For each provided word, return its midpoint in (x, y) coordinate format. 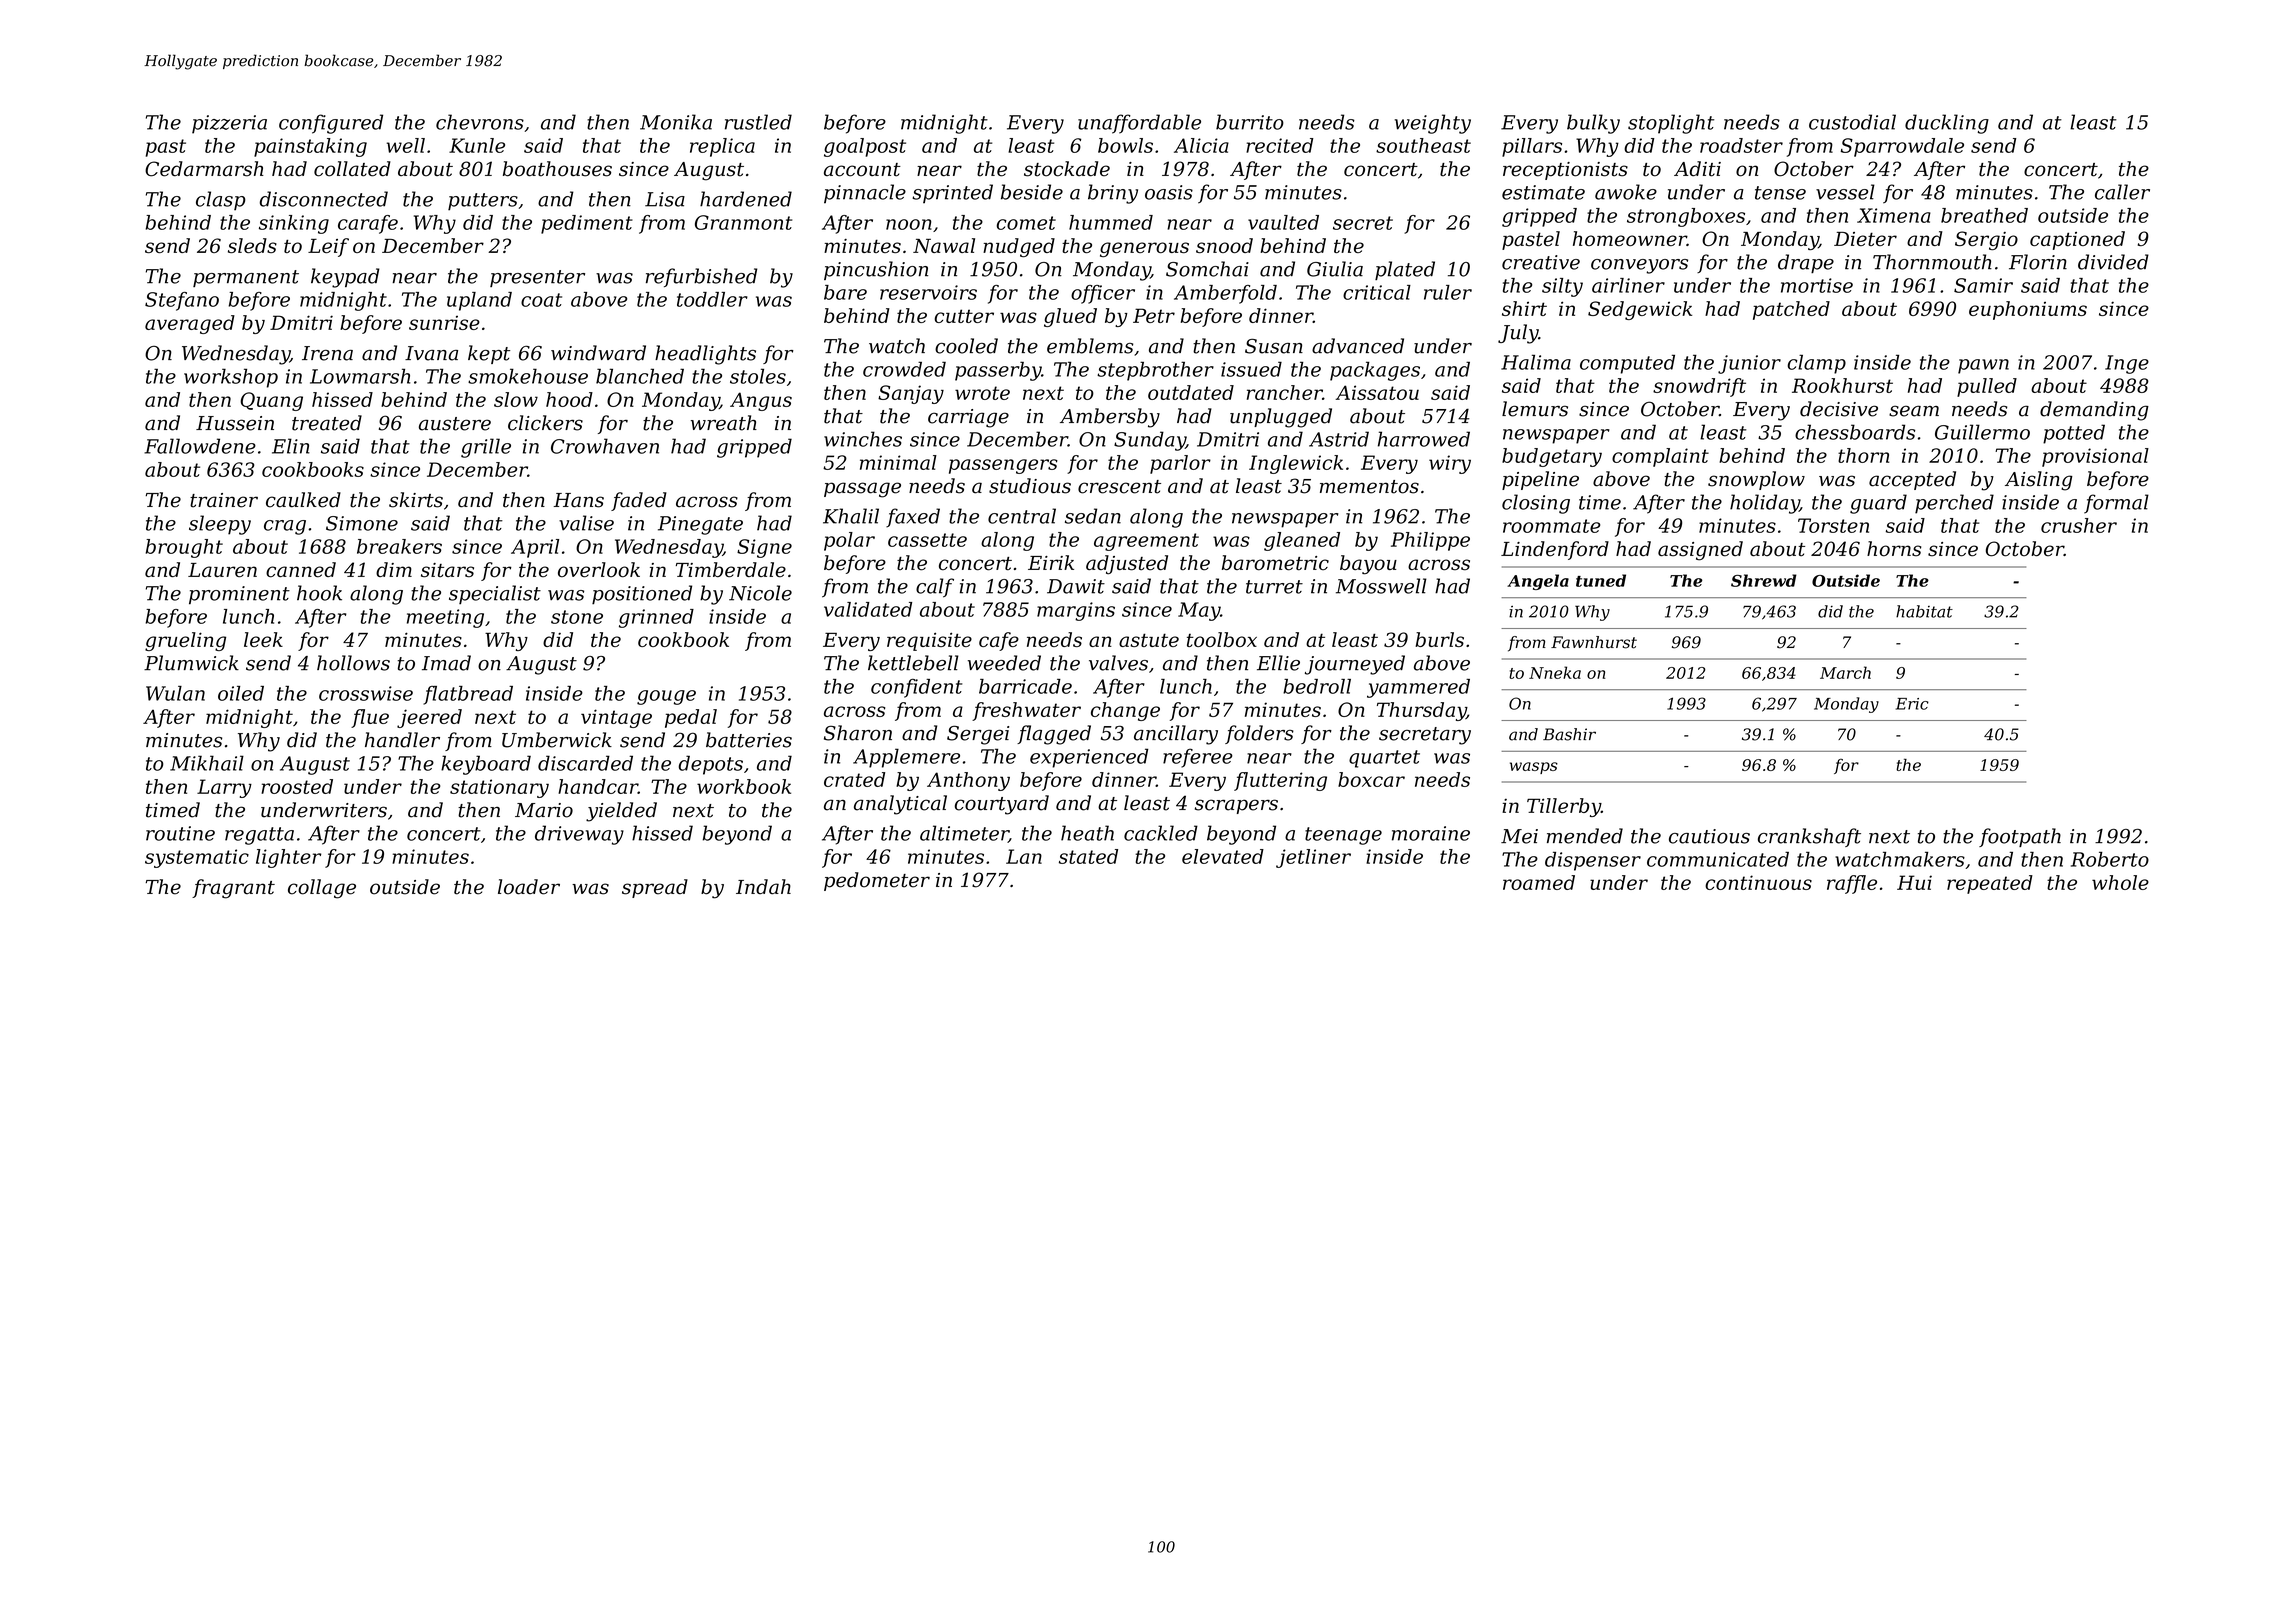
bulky (1593, 124)
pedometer (877, 881)
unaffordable (1139, 124)
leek (263, 639)
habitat (1924, 611)
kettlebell (913, 663)
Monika (676, 122)
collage (322, 889)
